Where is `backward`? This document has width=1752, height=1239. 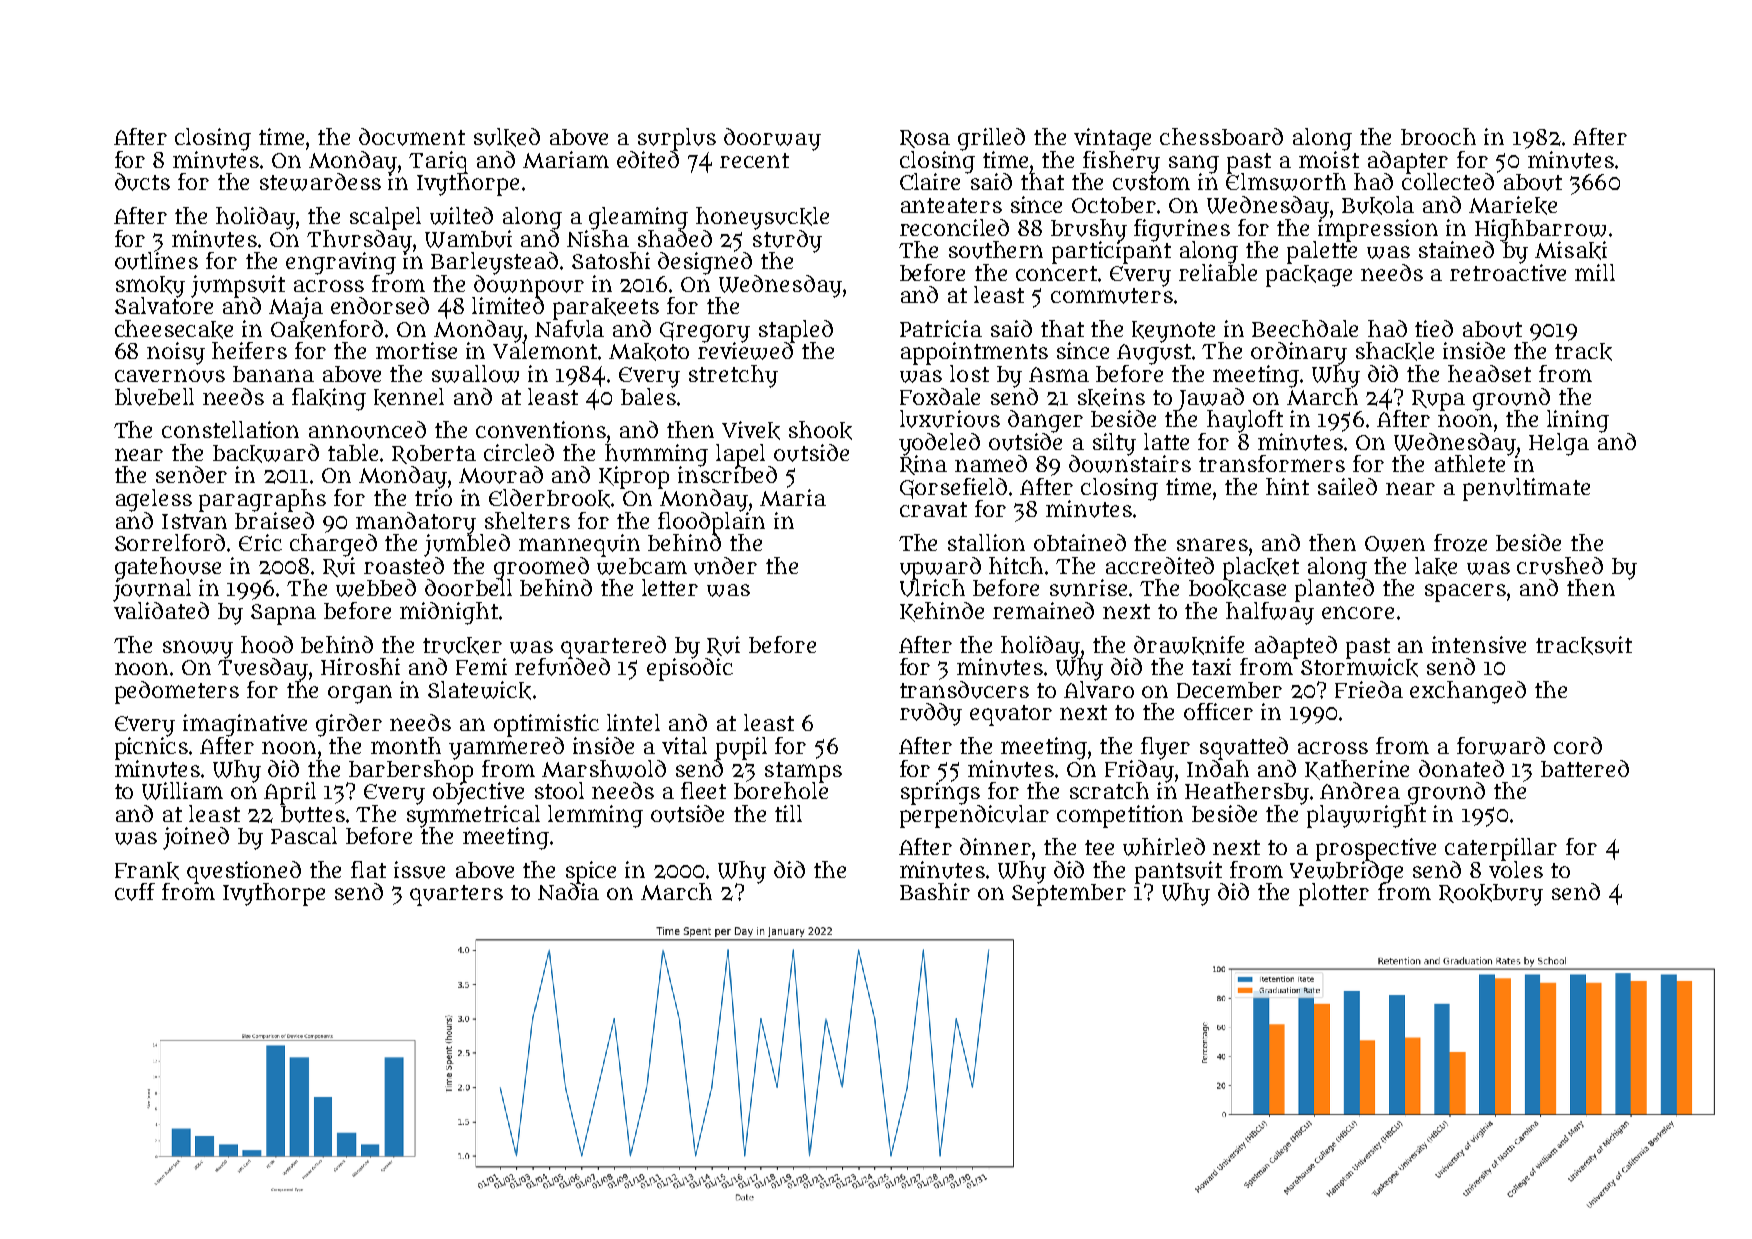
backward is located at coordinates (266, 453).
